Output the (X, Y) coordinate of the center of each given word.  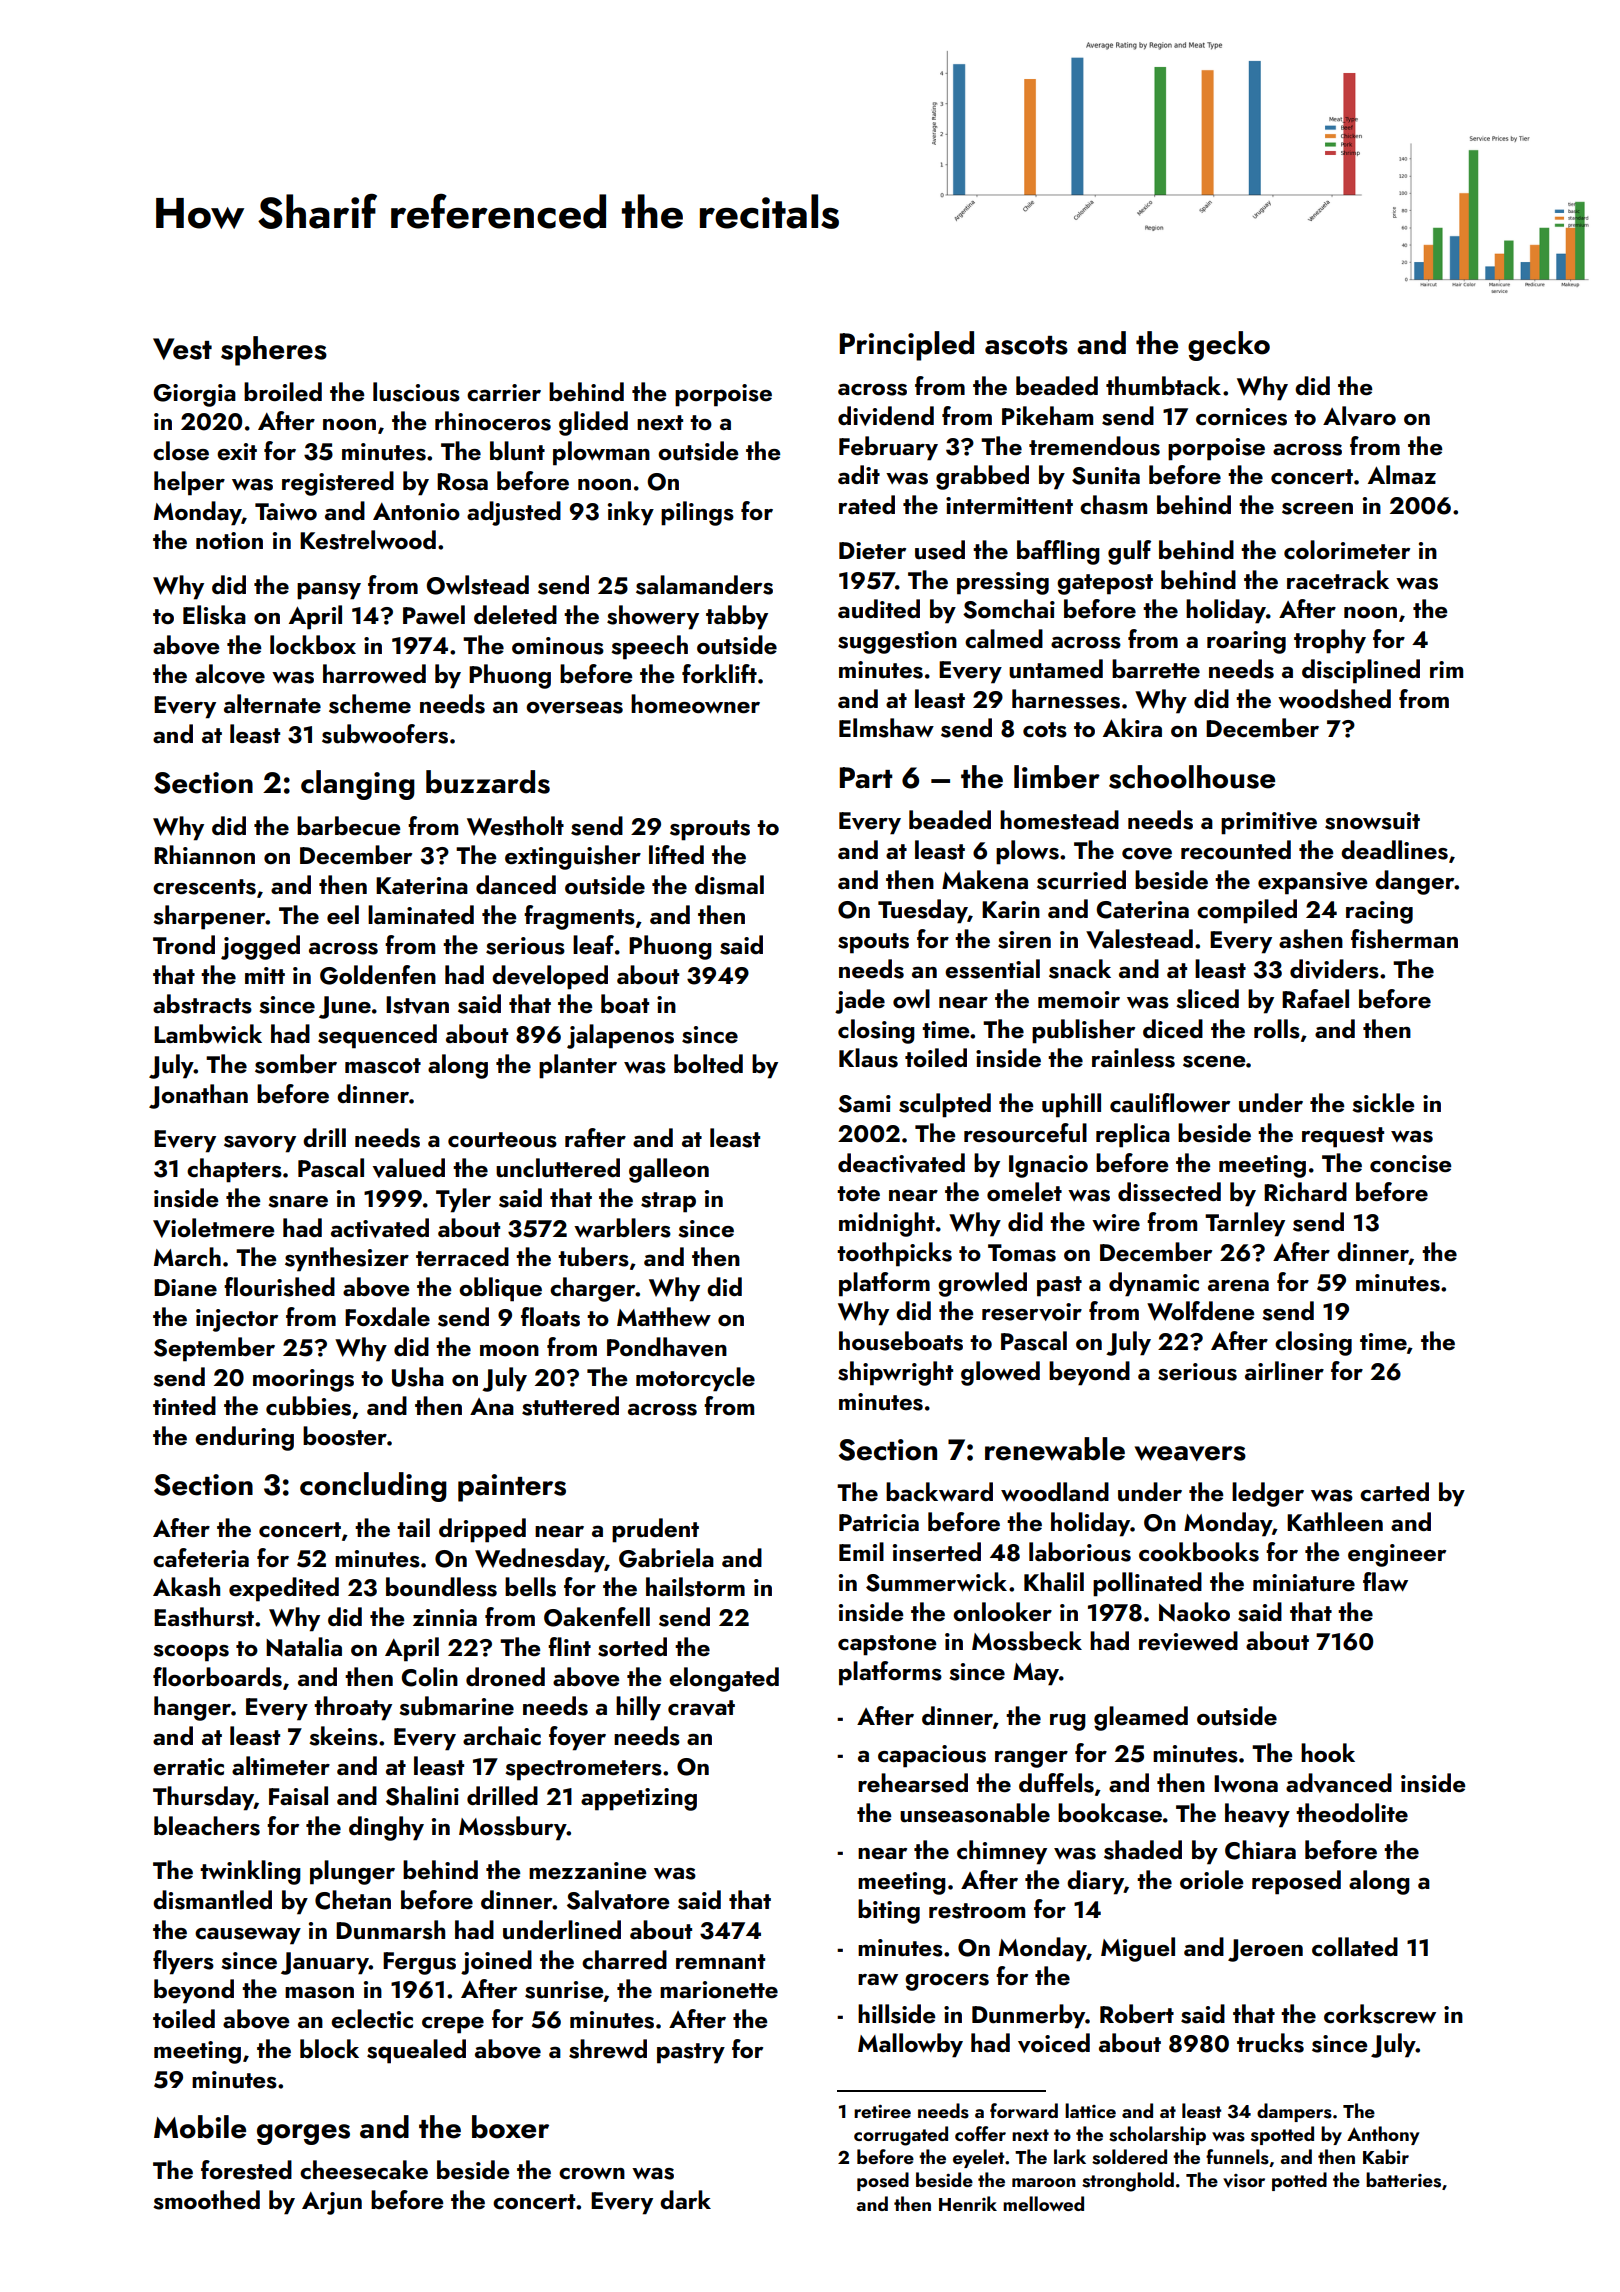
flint (569, 1646)
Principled (907, 346)
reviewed (1188, 1641)
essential (992, 969)
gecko (1229, 346)
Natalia (304, 1647)
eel (343, 914)
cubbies (308, 1406)
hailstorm (695, 1587)
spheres (274, 351)
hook (1328, 1752)
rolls (1277, 1029)
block (329, 2048)
